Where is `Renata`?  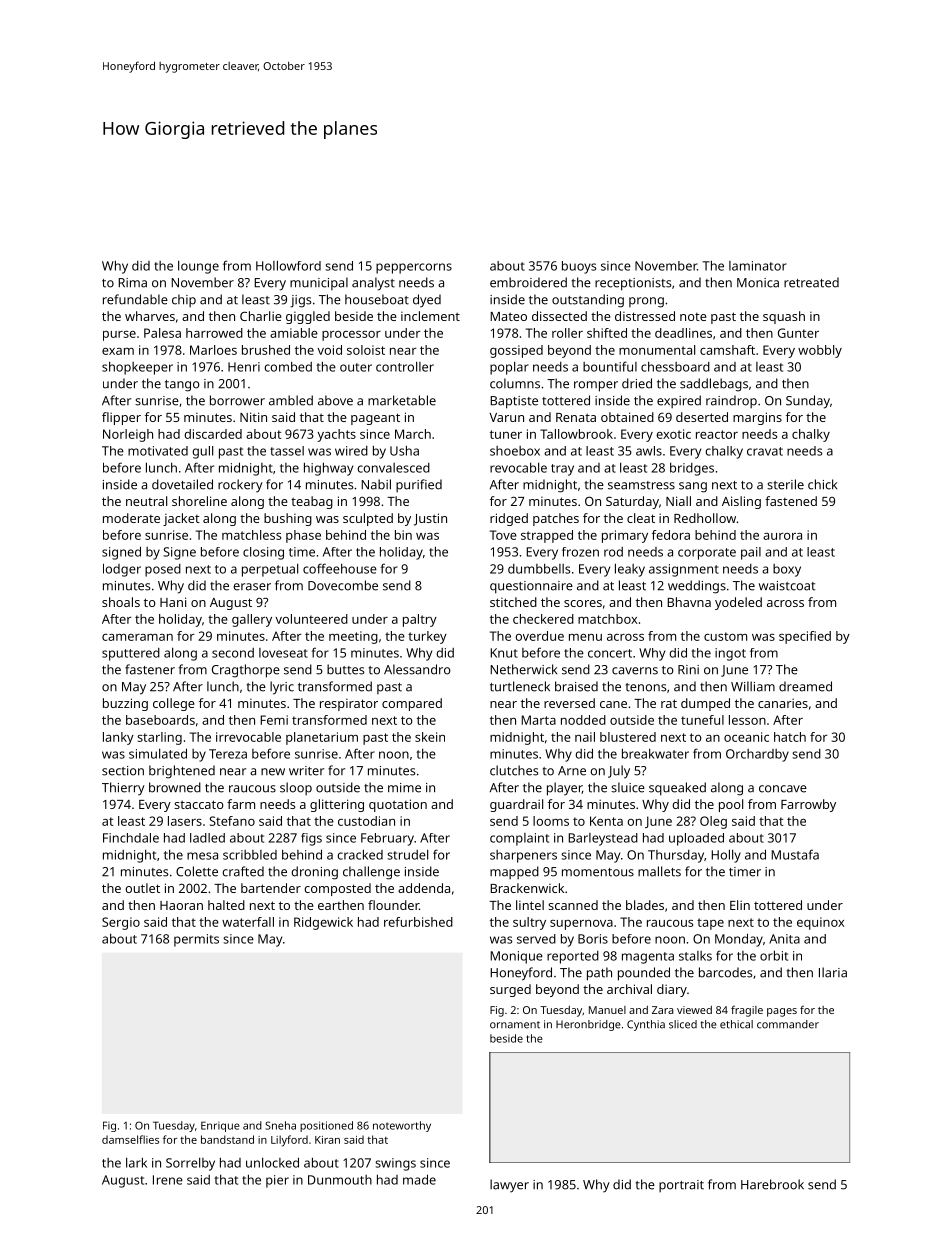
Renata is located at coordinates (576, 417).
